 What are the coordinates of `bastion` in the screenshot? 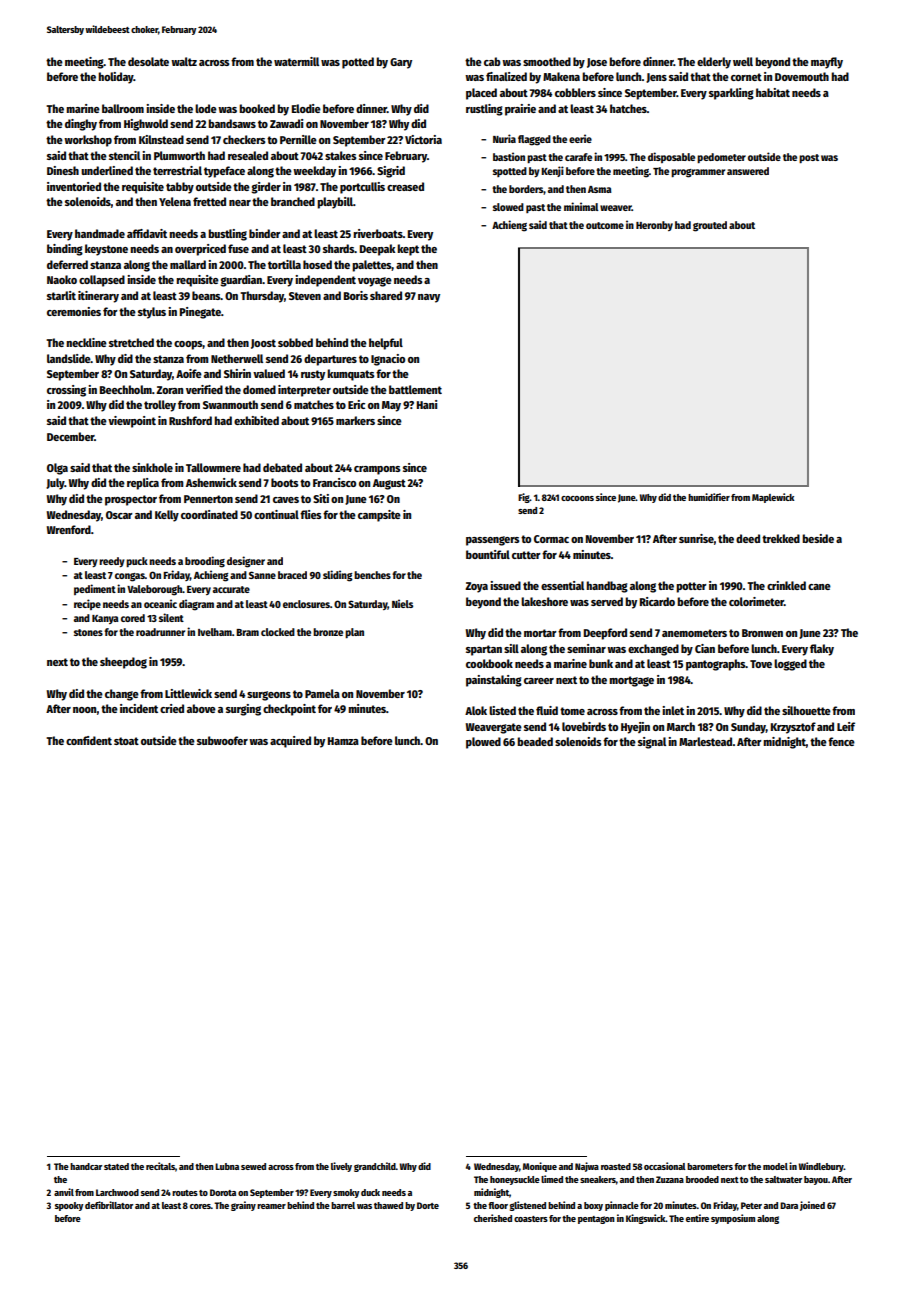 It's located at (509, 156).
